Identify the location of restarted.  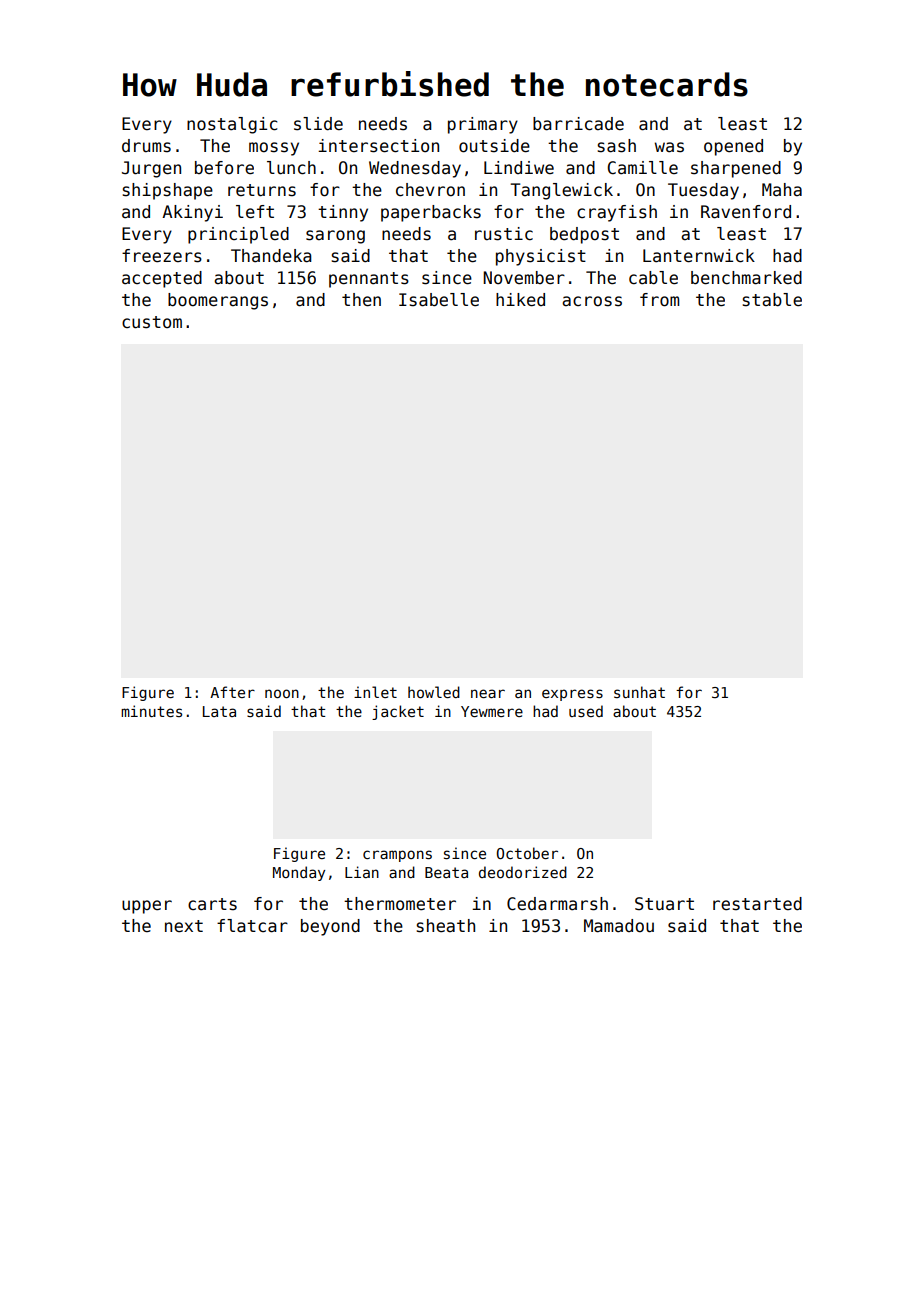
(757, 904).
